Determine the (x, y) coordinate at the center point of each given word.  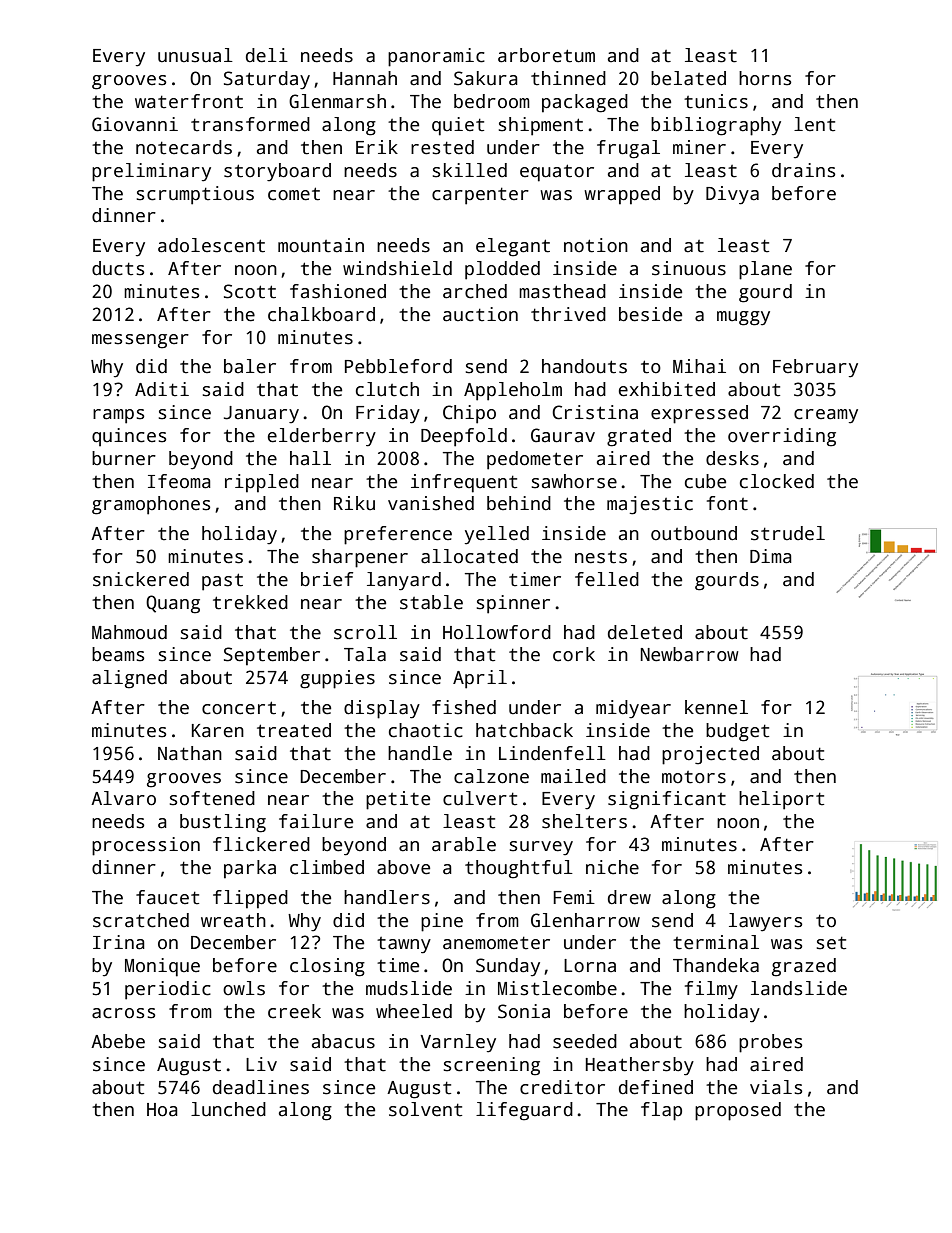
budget (737, 732)
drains (803, 170)
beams (118, 654)
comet (294, 194)
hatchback (524, 730)
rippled (262, 483)
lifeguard (524, 1111)
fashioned (338, 291)
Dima (771, 556)
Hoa (162, 1110)
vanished (431, 503)
